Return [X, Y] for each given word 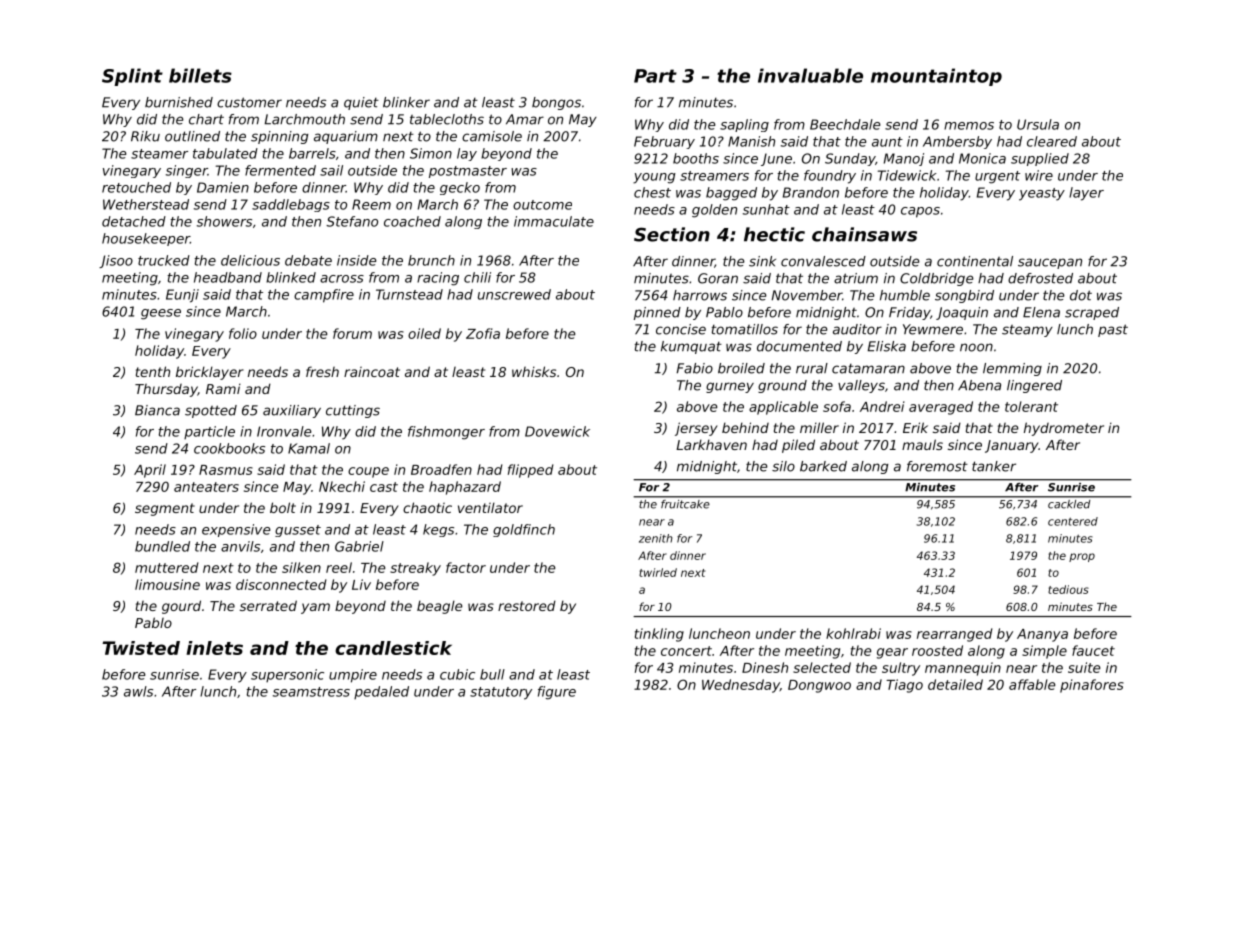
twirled [658, 572]
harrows [700, 295]
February [664, 142]
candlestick [393, 648]
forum [352, 333]
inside [356, 260]
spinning [279, 137]
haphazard [465, 488]
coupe [368, 472]
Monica [982, 158]
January [1012, 446]
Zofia [483, 333]
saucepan [1050, 263]
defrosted [1040, 278]
